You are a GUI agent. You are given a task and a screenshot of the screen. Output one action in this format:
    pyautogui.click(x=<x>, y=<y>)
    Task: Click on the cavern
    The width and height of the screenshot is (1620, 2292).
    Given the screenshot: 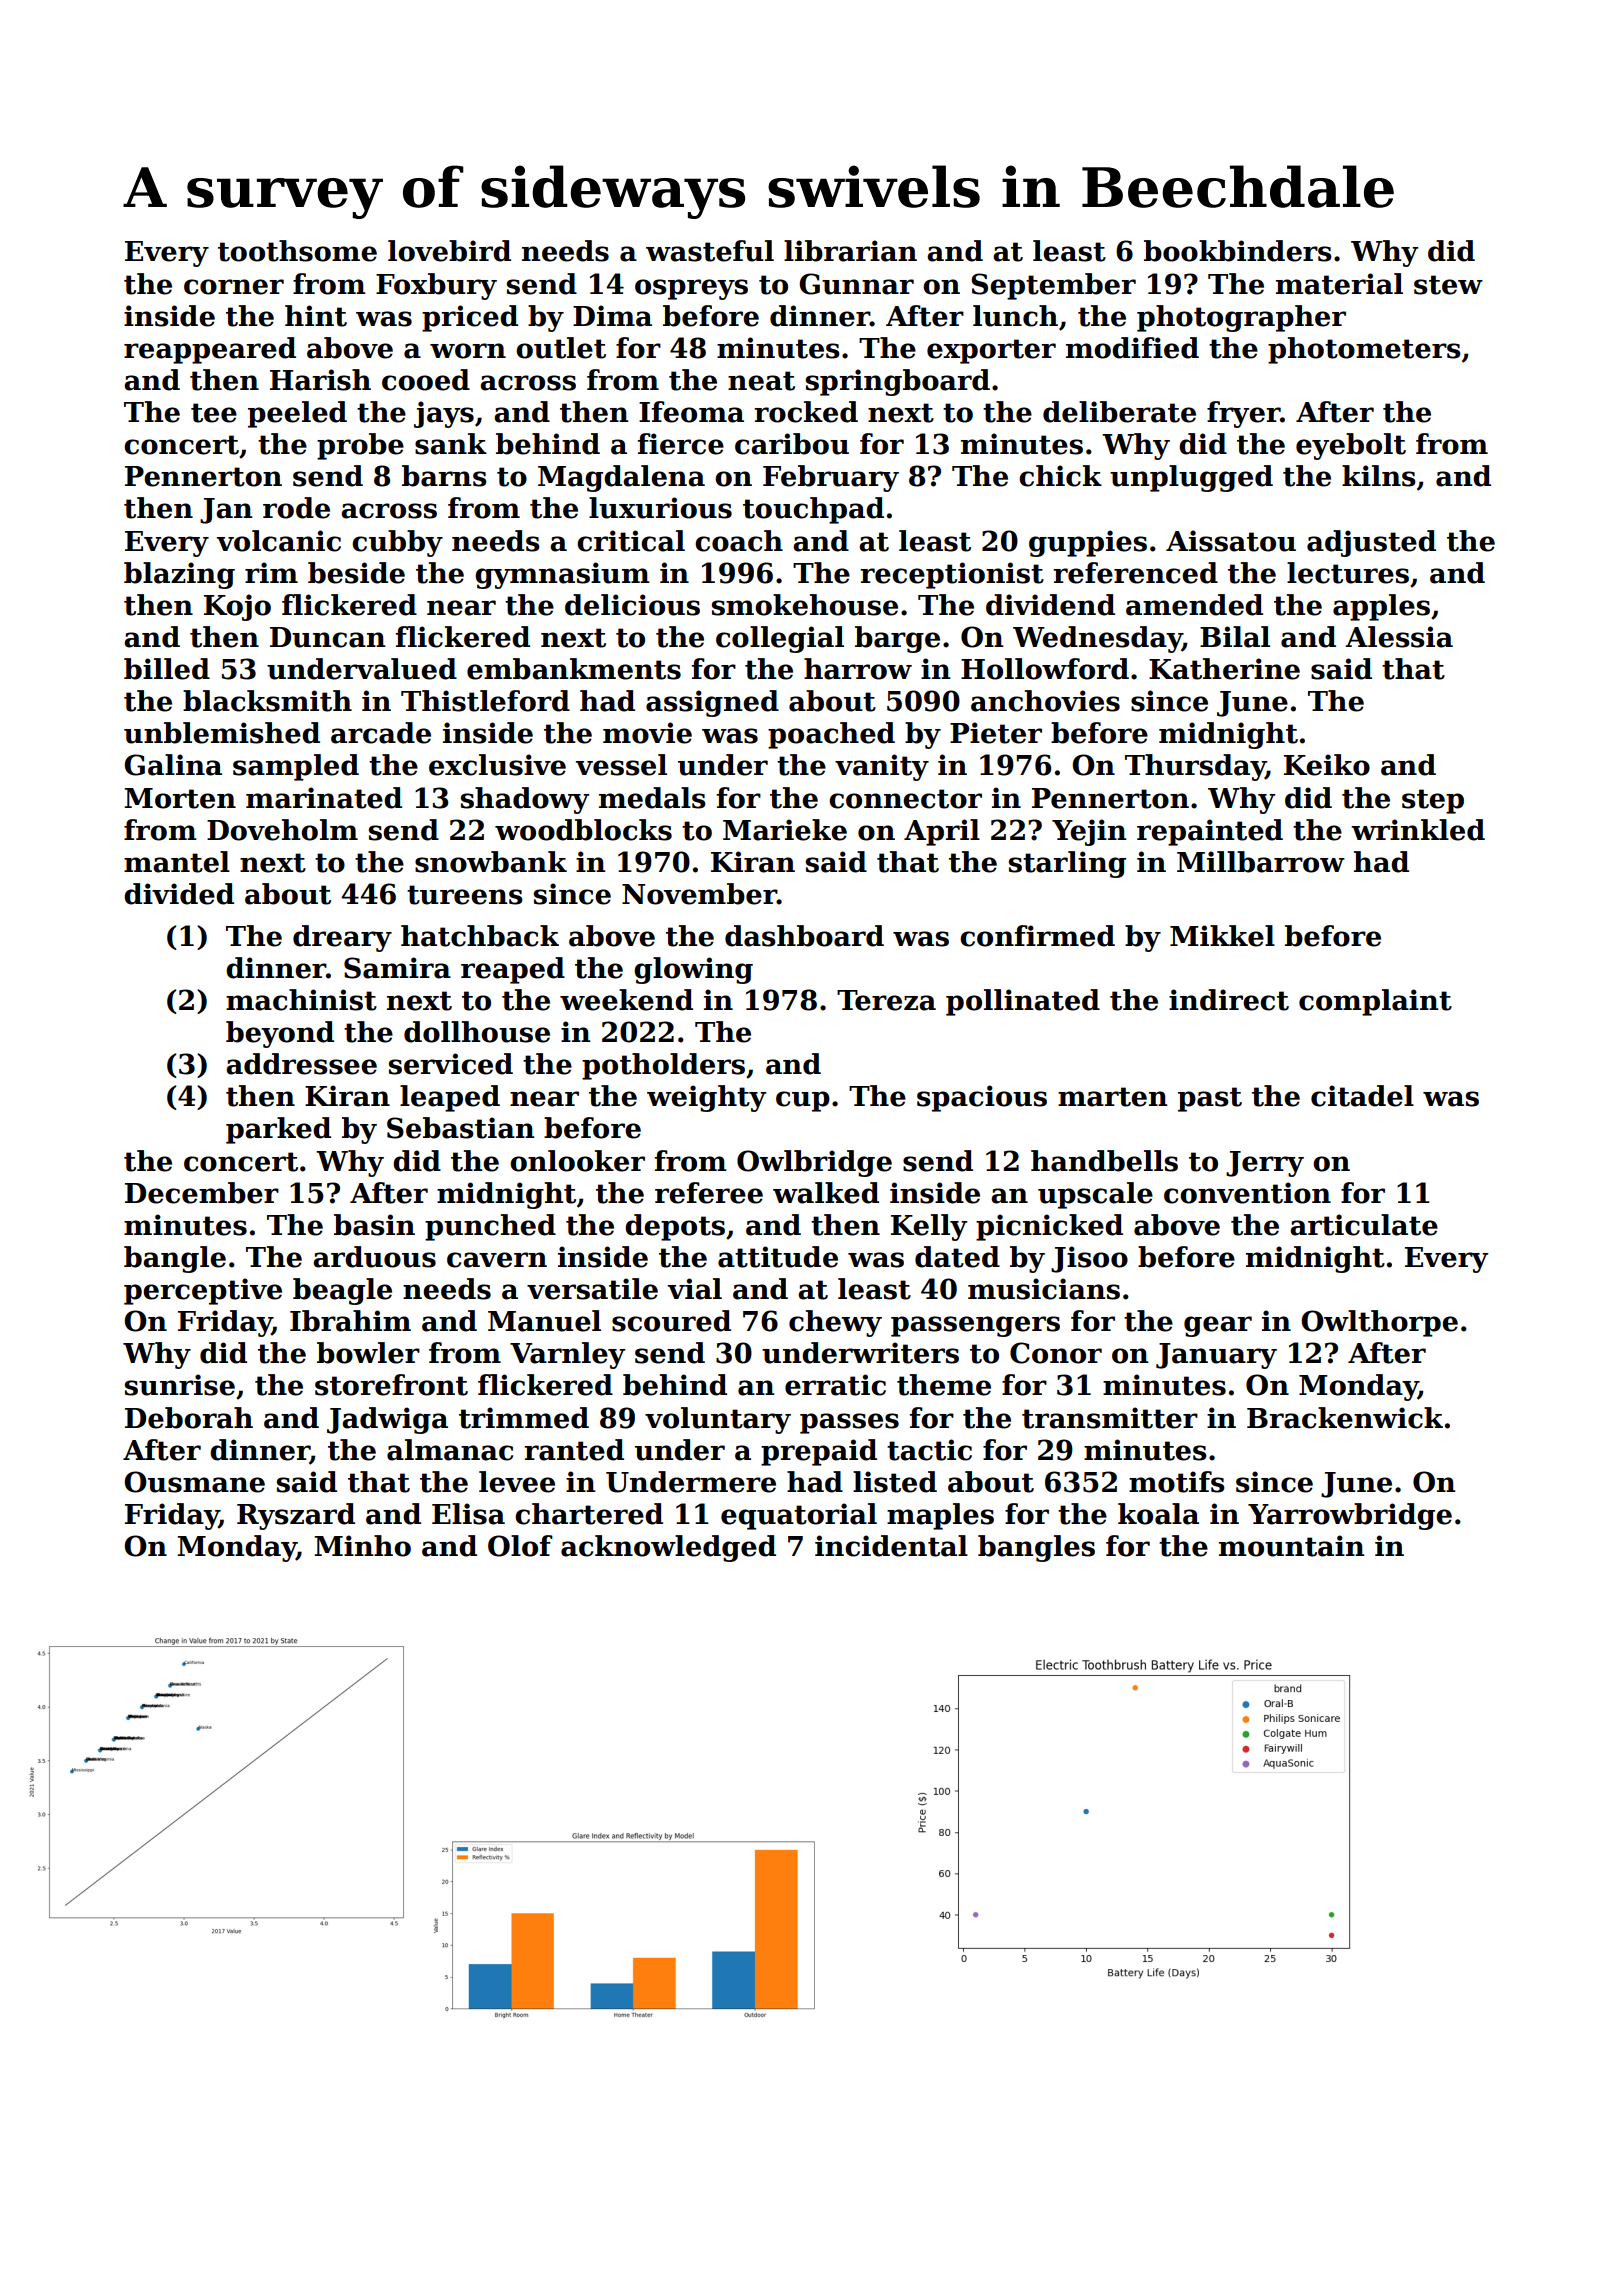 What is the action you would take?
    pyautogui.click(x=497, y=1260)
